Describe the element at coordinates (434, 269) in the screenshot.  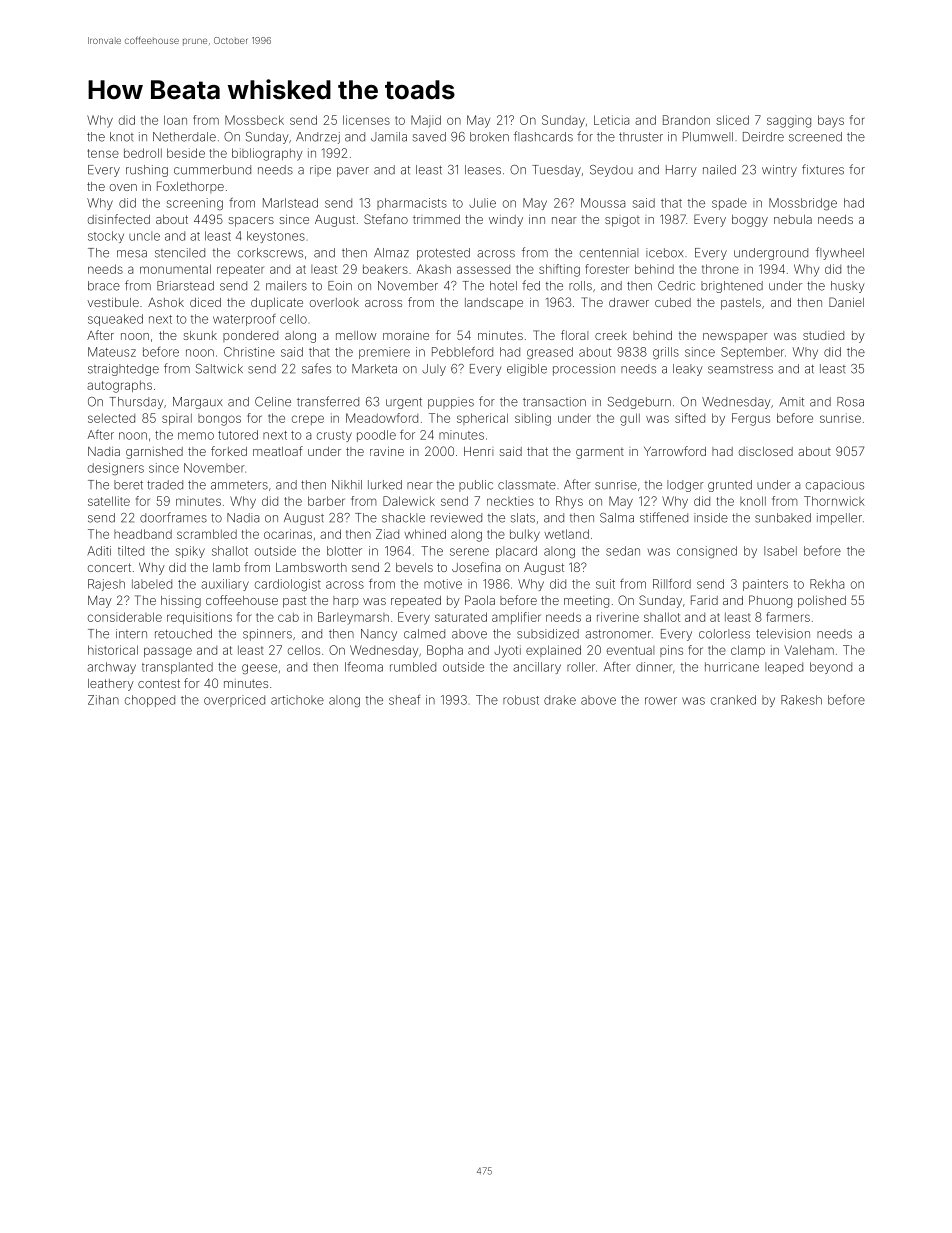
I see `Akash` at that location.
